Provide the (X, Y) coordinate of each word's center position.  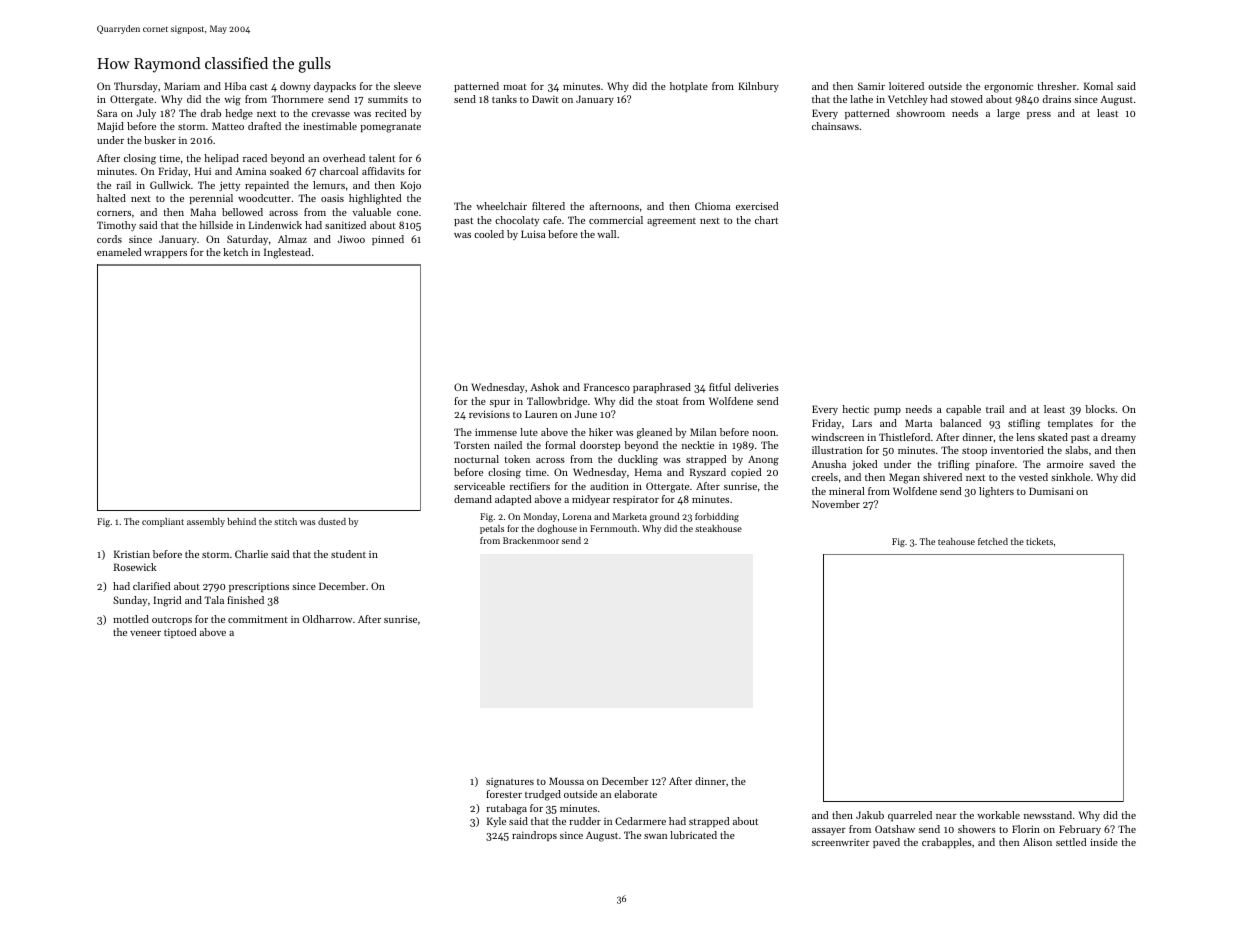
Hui (203, 171)
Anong (763, 461)
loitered (906, 86)
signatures (510, 783)
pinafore (995, 465)
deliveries (757, 387)
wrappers (165, 254)
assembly (206, 522)
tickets (1039, 541)
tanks (504, 99)
